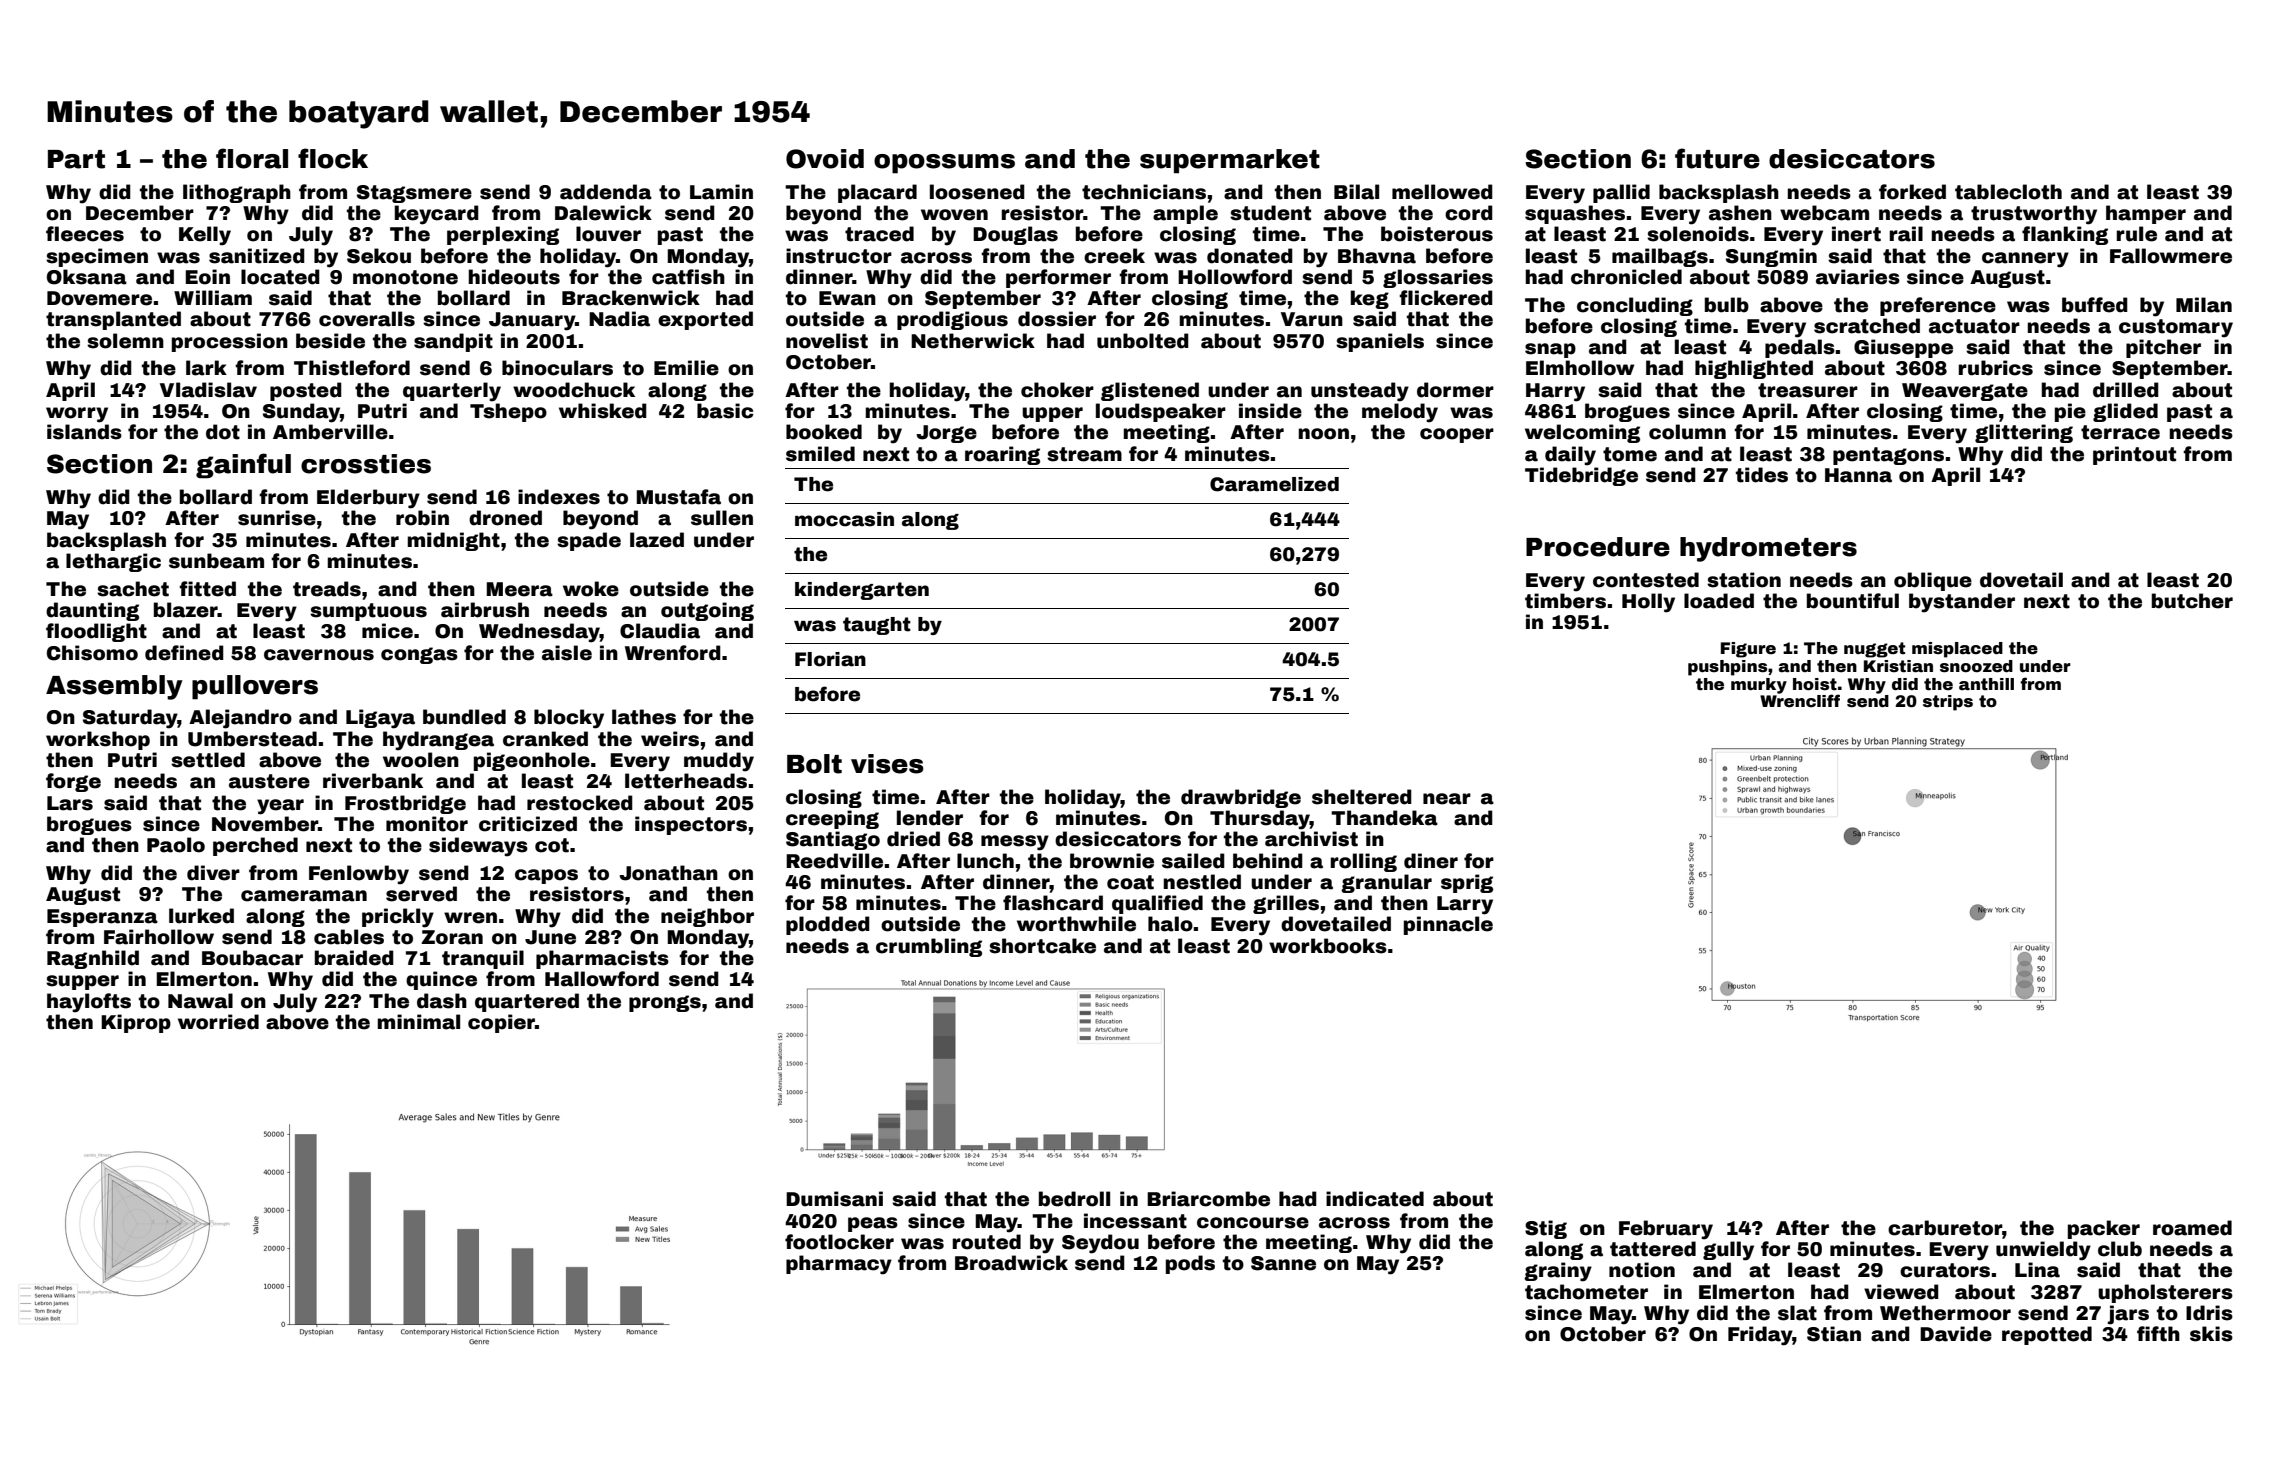  What do you see at coordinates (1586, 1292) in the screenshot?
I see `tachometer` at bounding box center [1586, 1292].
